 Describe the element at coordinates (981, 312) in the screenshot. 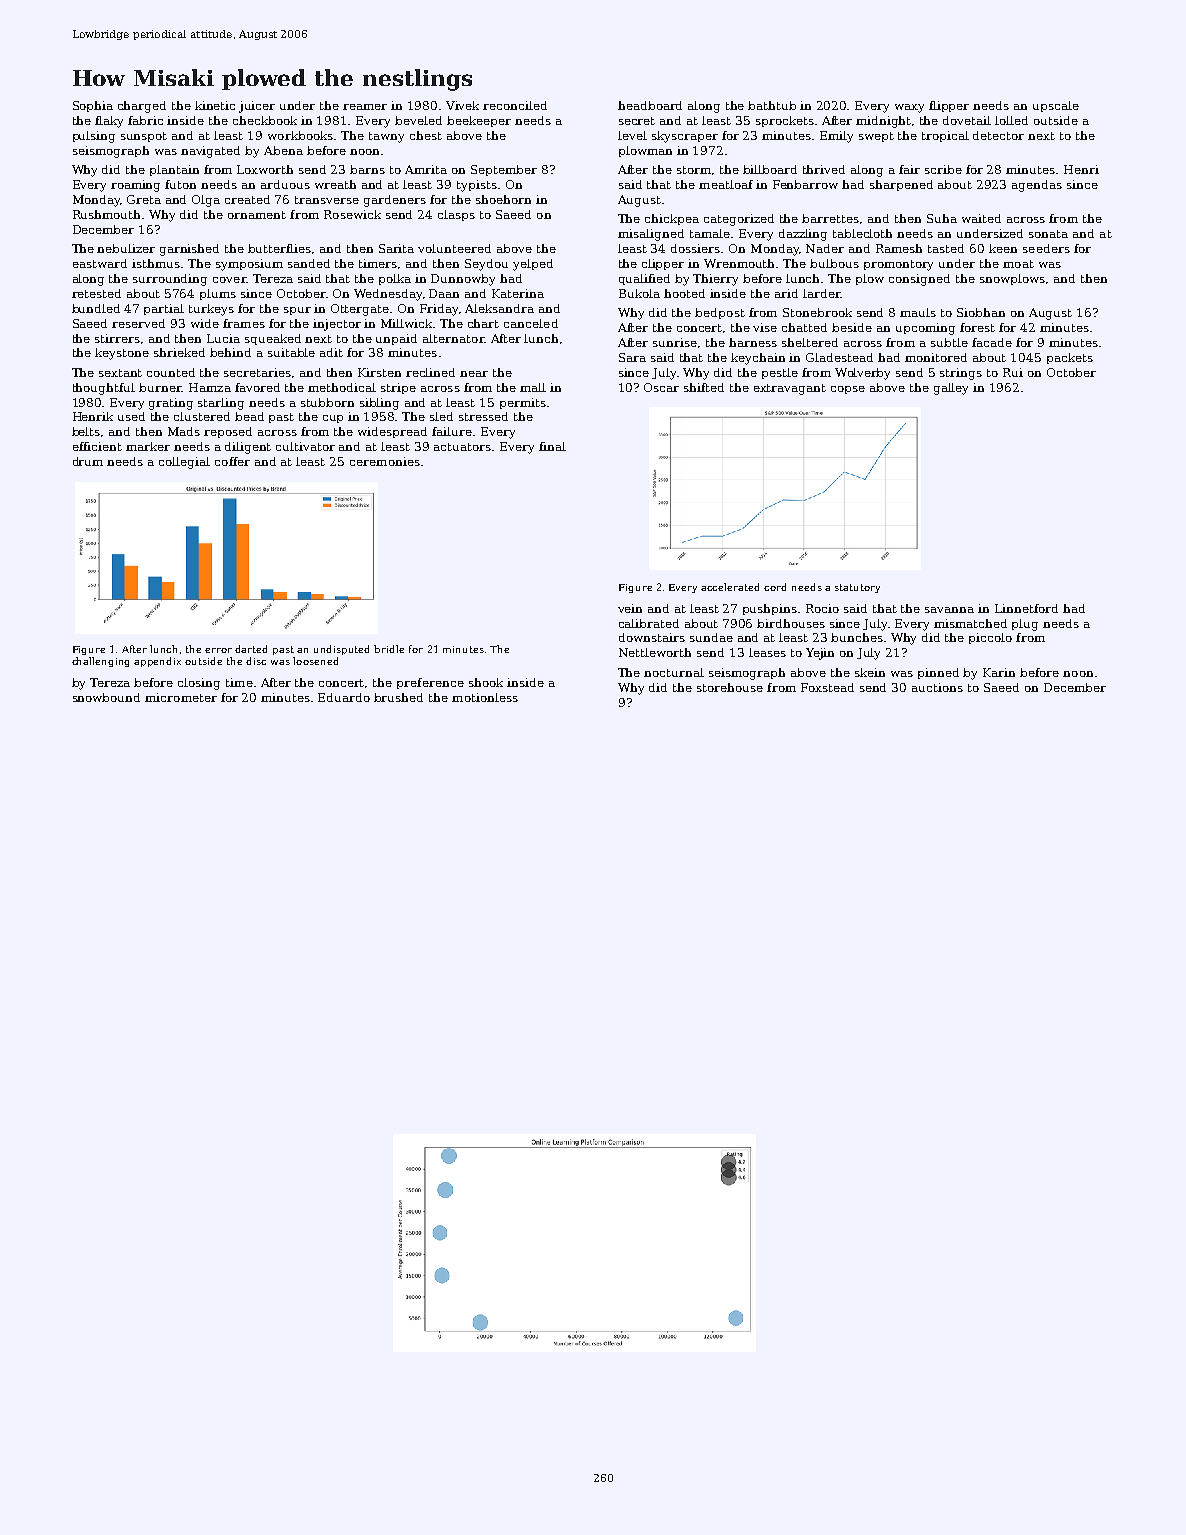

I see `Siobhan` at that location.
